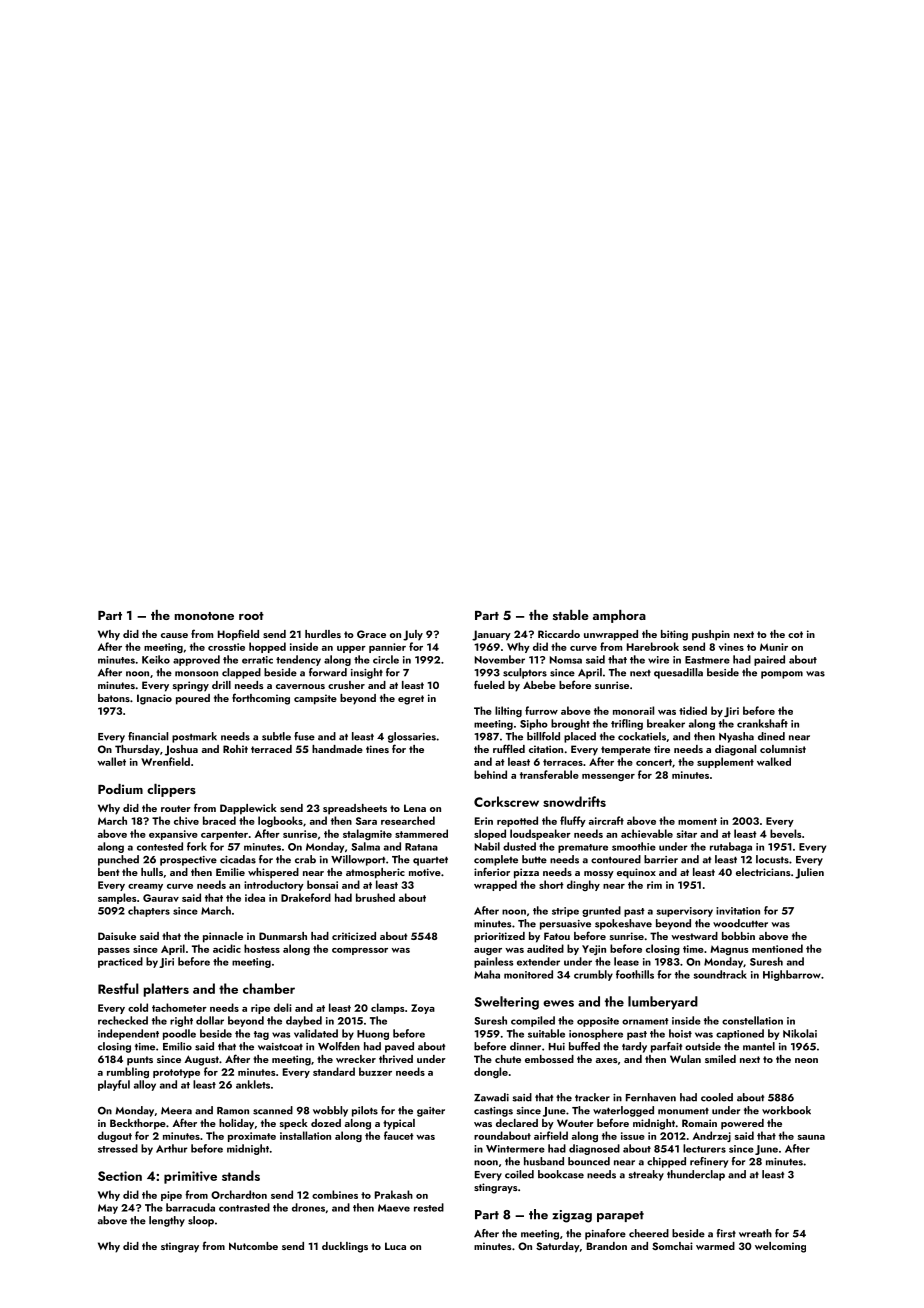  What do you see at coordinates (678, 673) in the screenshot?
I see `quesadilla` at bounding box center [678, 673].
